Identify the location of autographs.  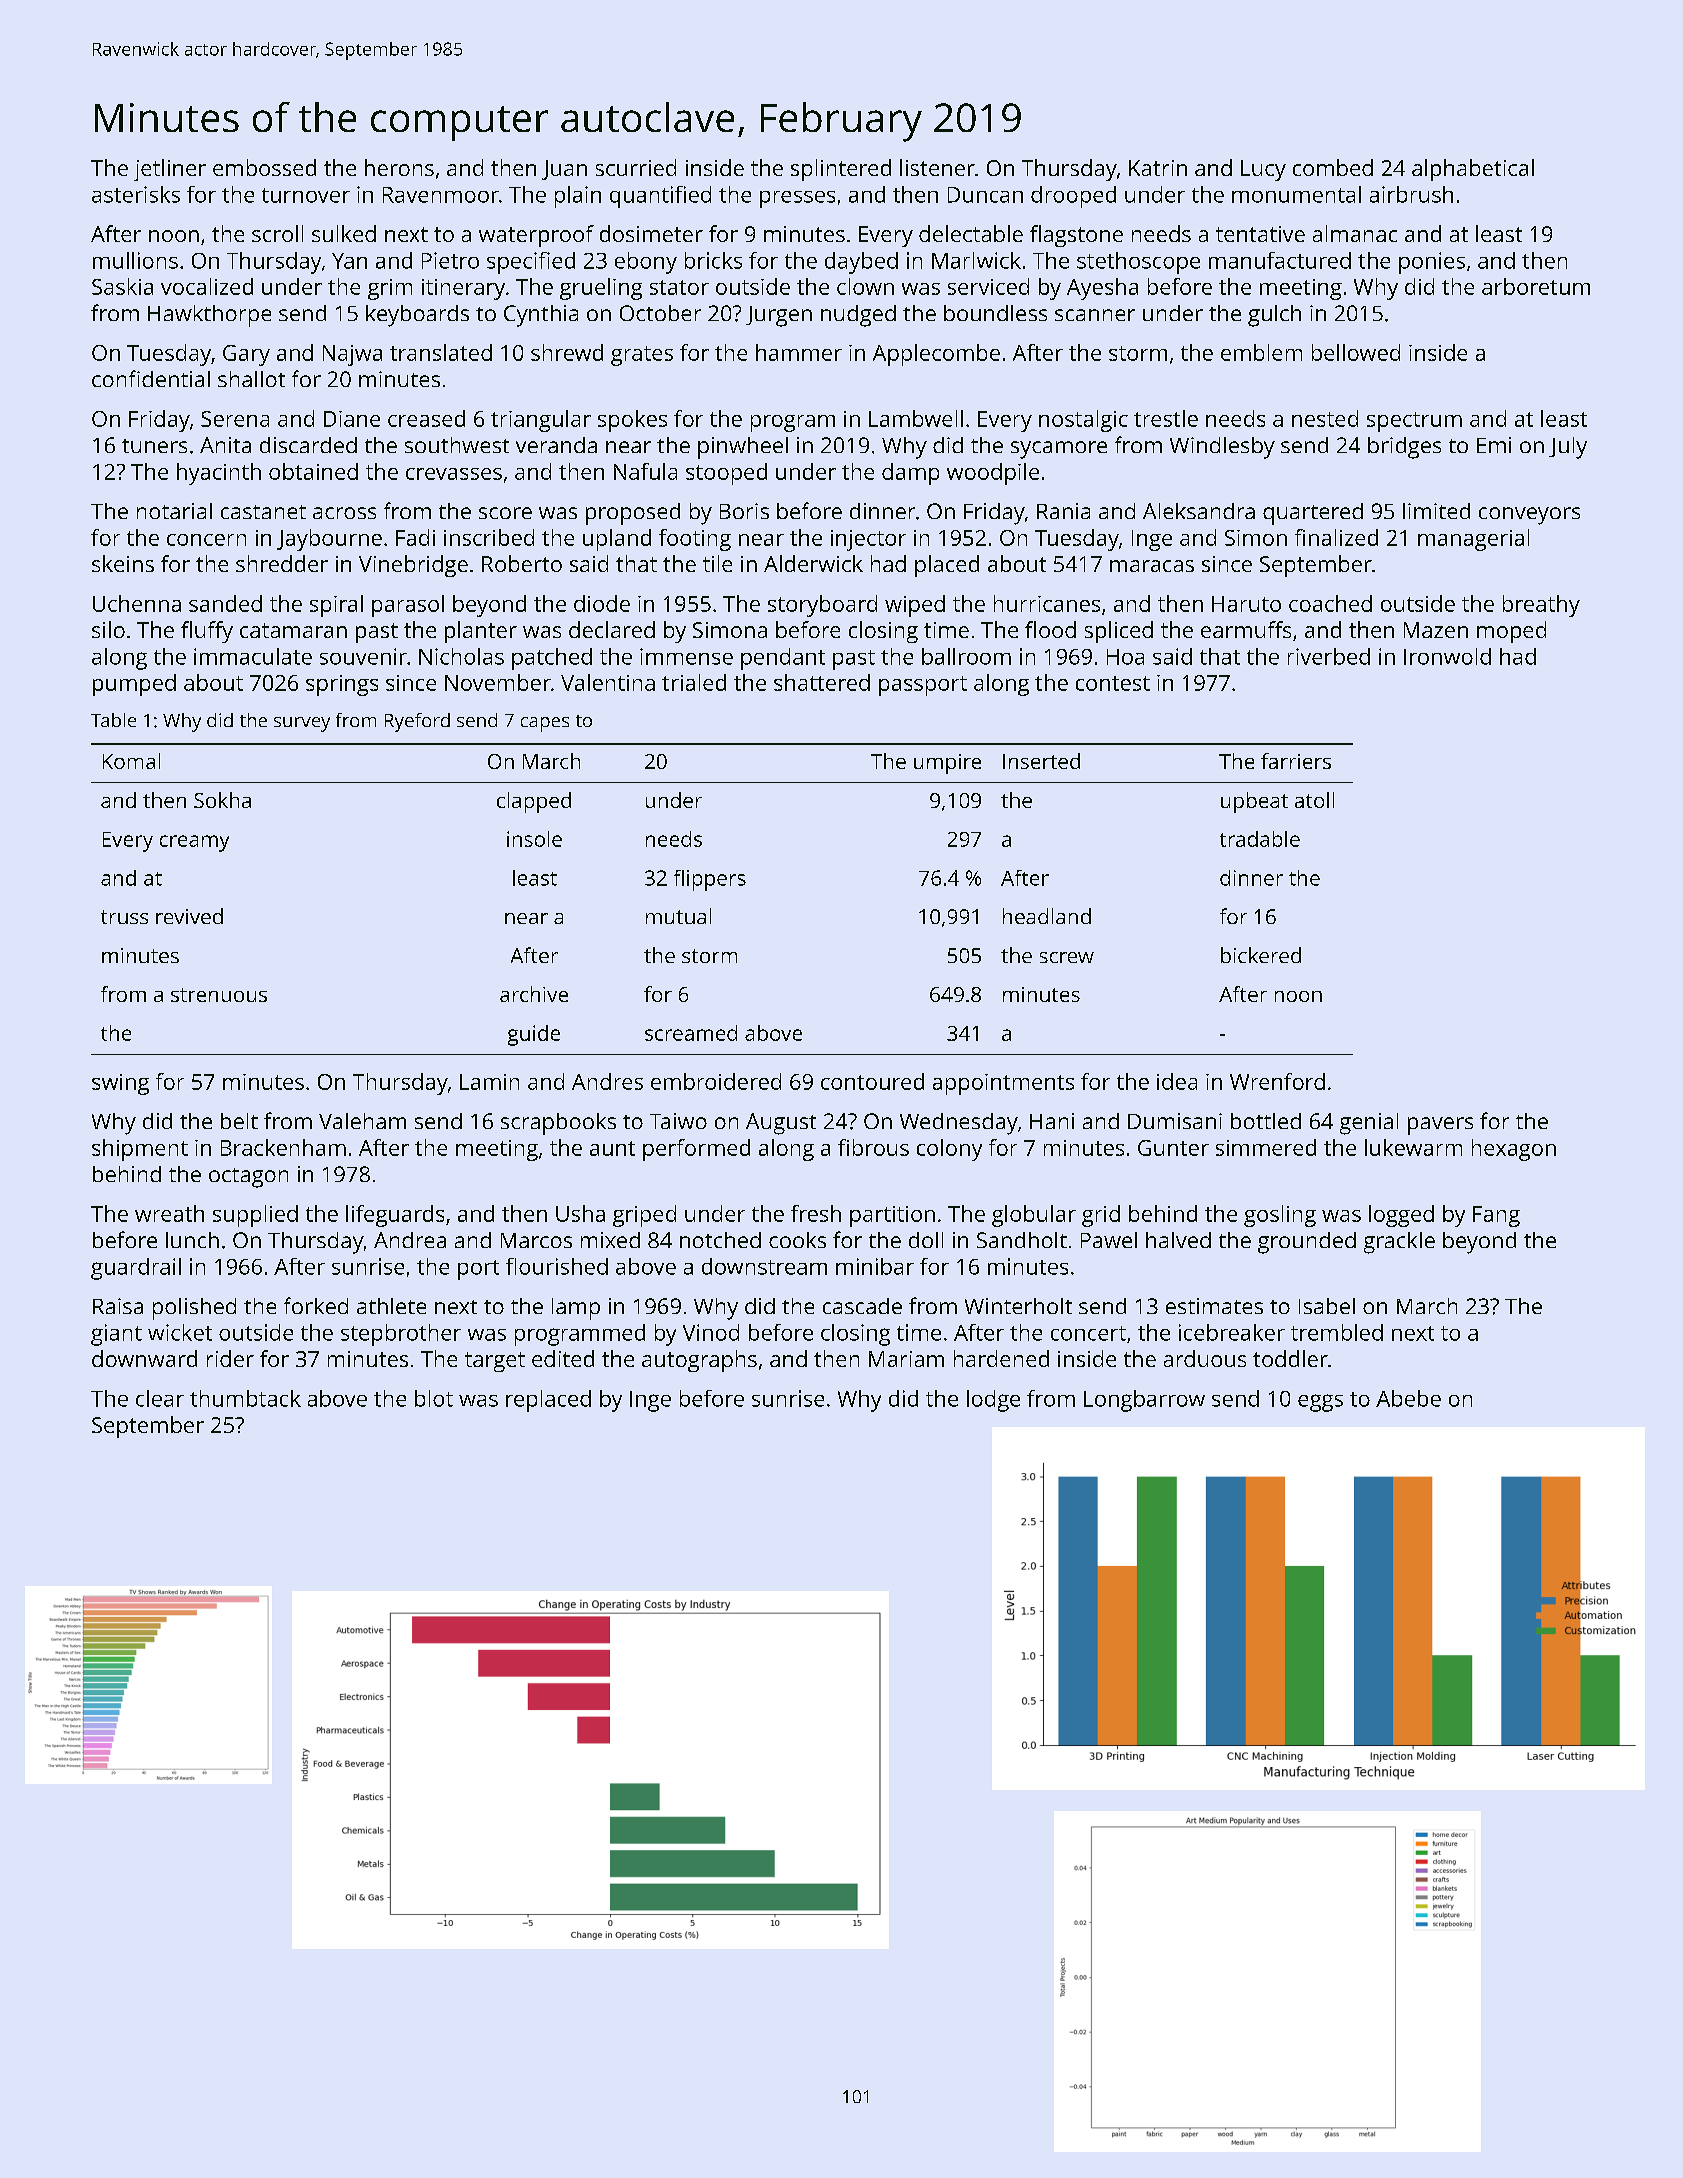
(699, 1361).
